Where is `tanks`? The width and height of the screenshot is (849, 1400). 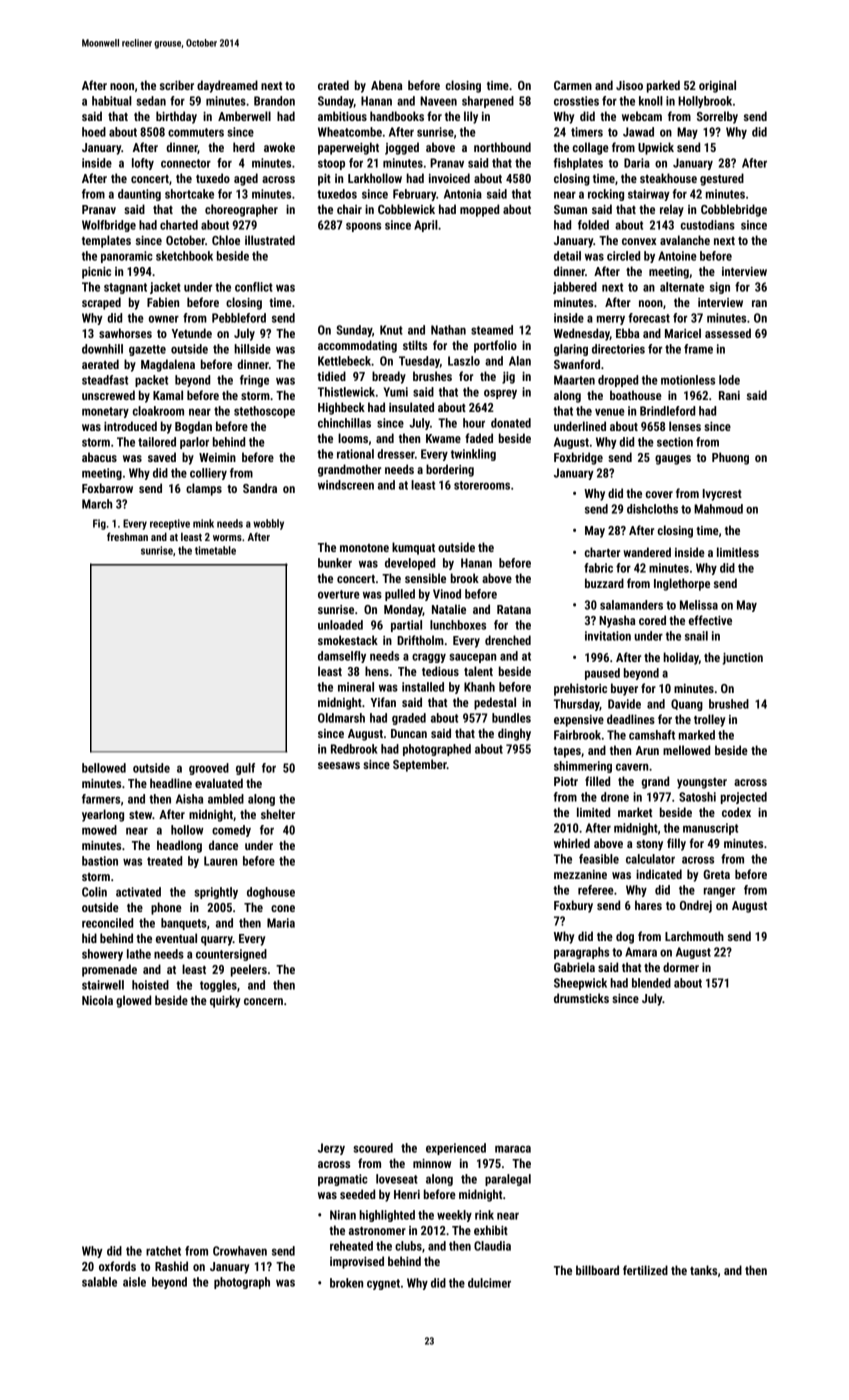 tanks is located at coordinates (703, 1270).
